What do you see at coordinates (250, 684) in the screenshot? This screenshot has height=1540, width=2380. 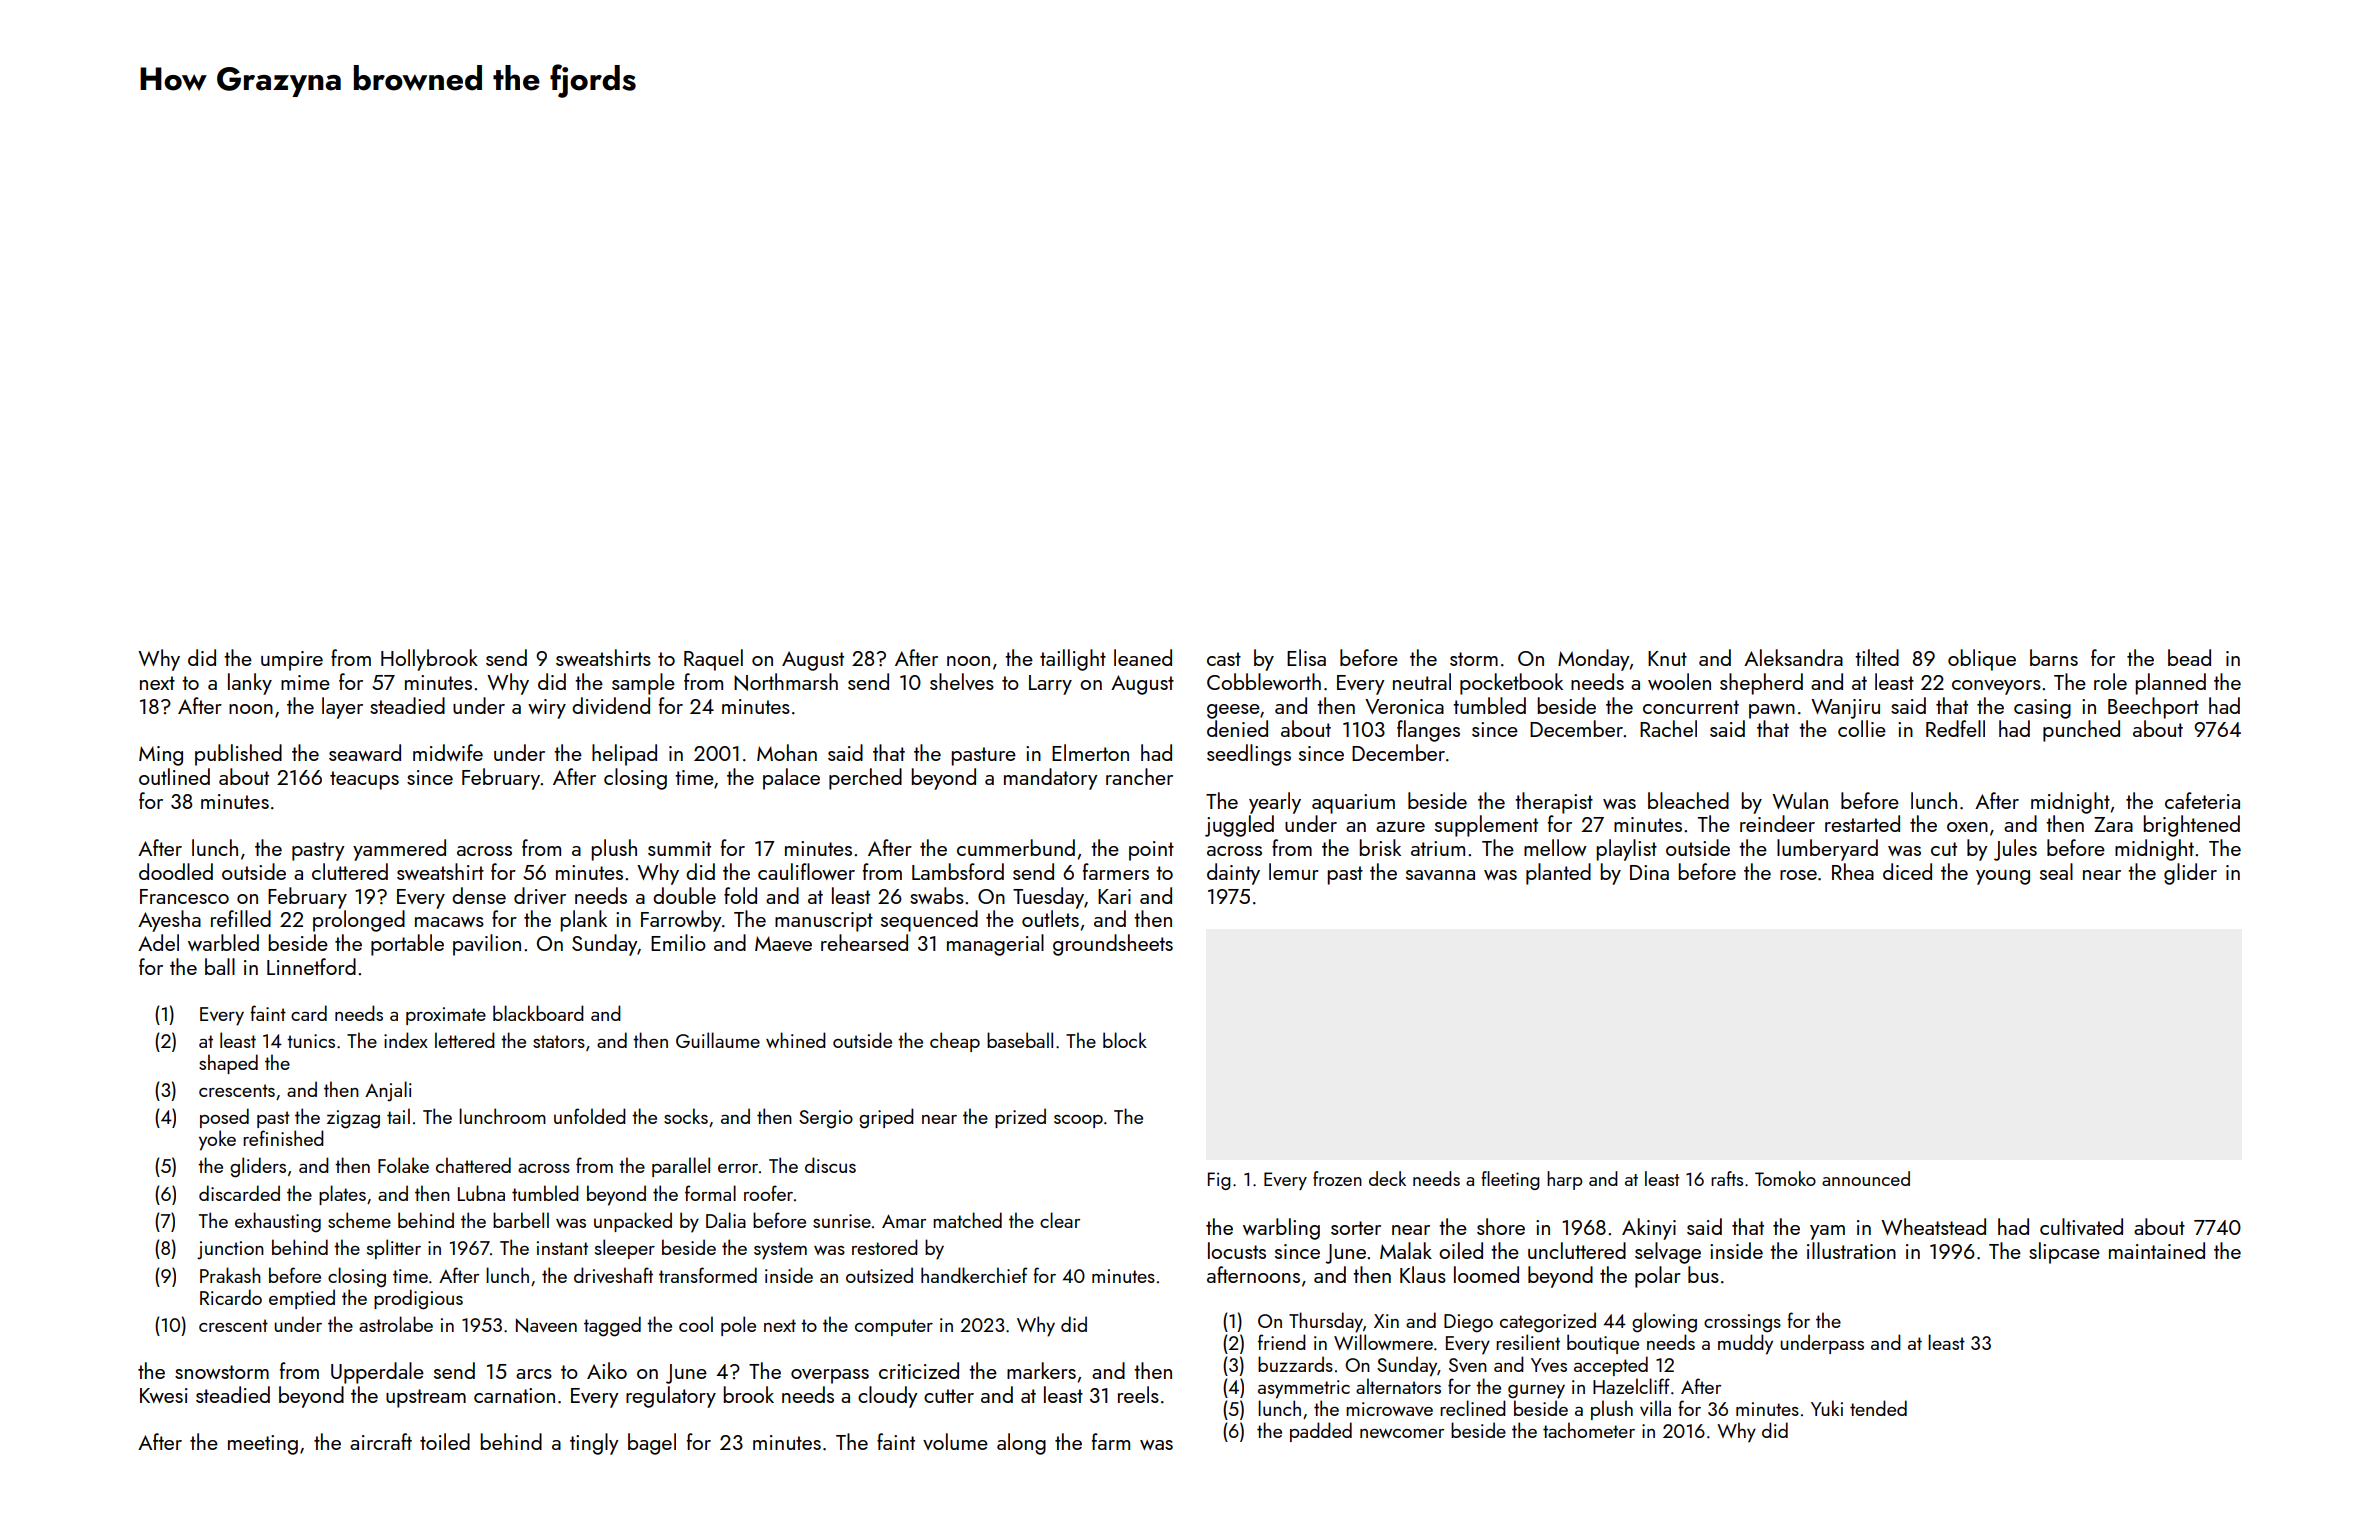 I see `lanky` at bounding box center [250, 684].
